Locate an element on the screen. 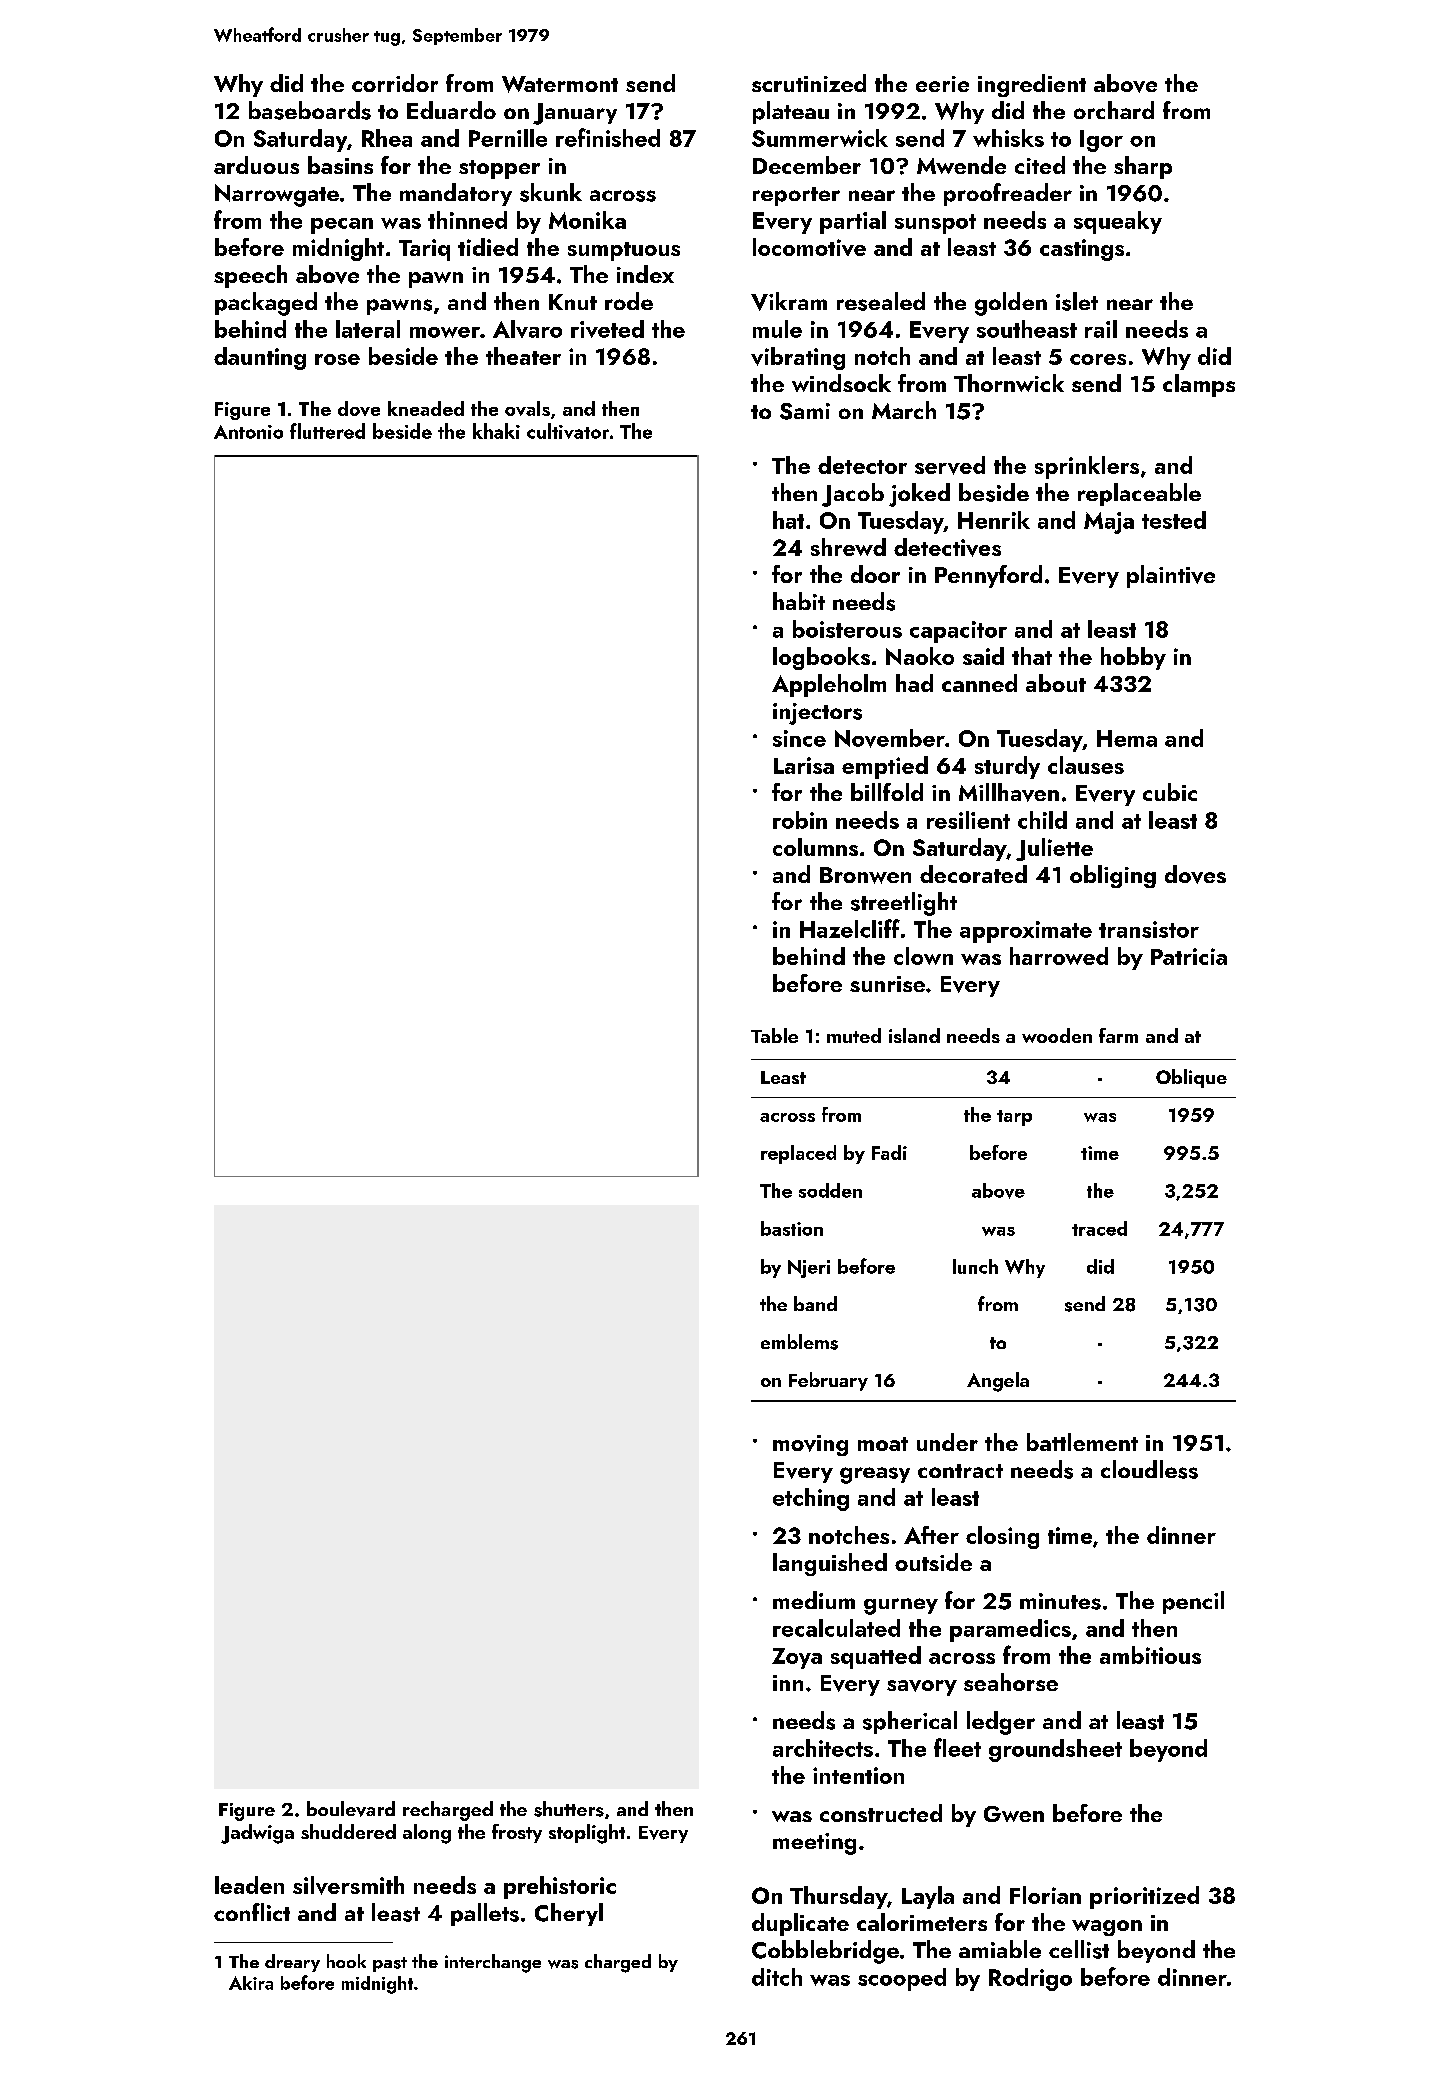  Juliette is located at coordinates (1054, 849).
